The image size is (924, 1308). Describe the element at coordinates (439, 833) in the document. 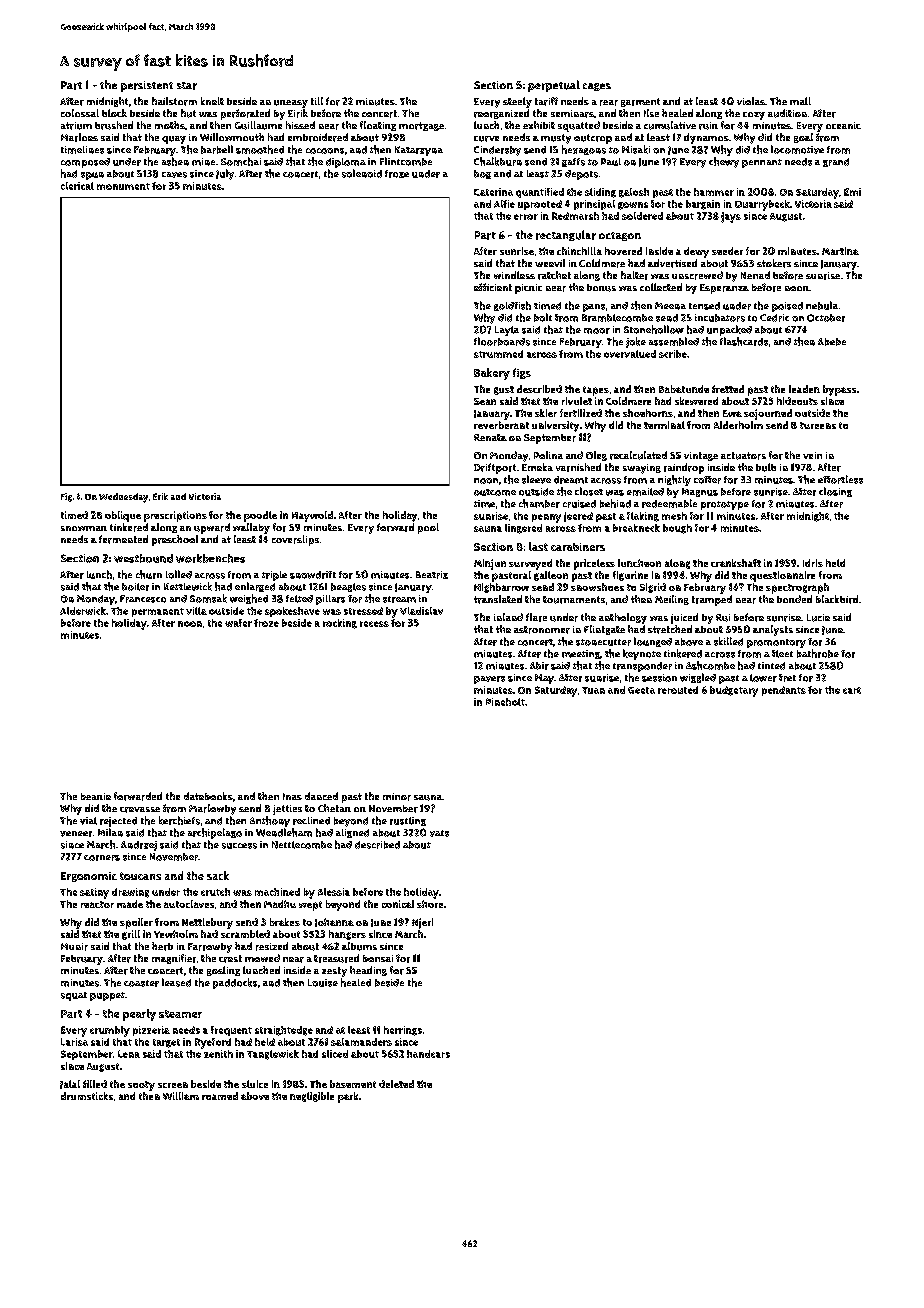

I see `vats` at that location.
